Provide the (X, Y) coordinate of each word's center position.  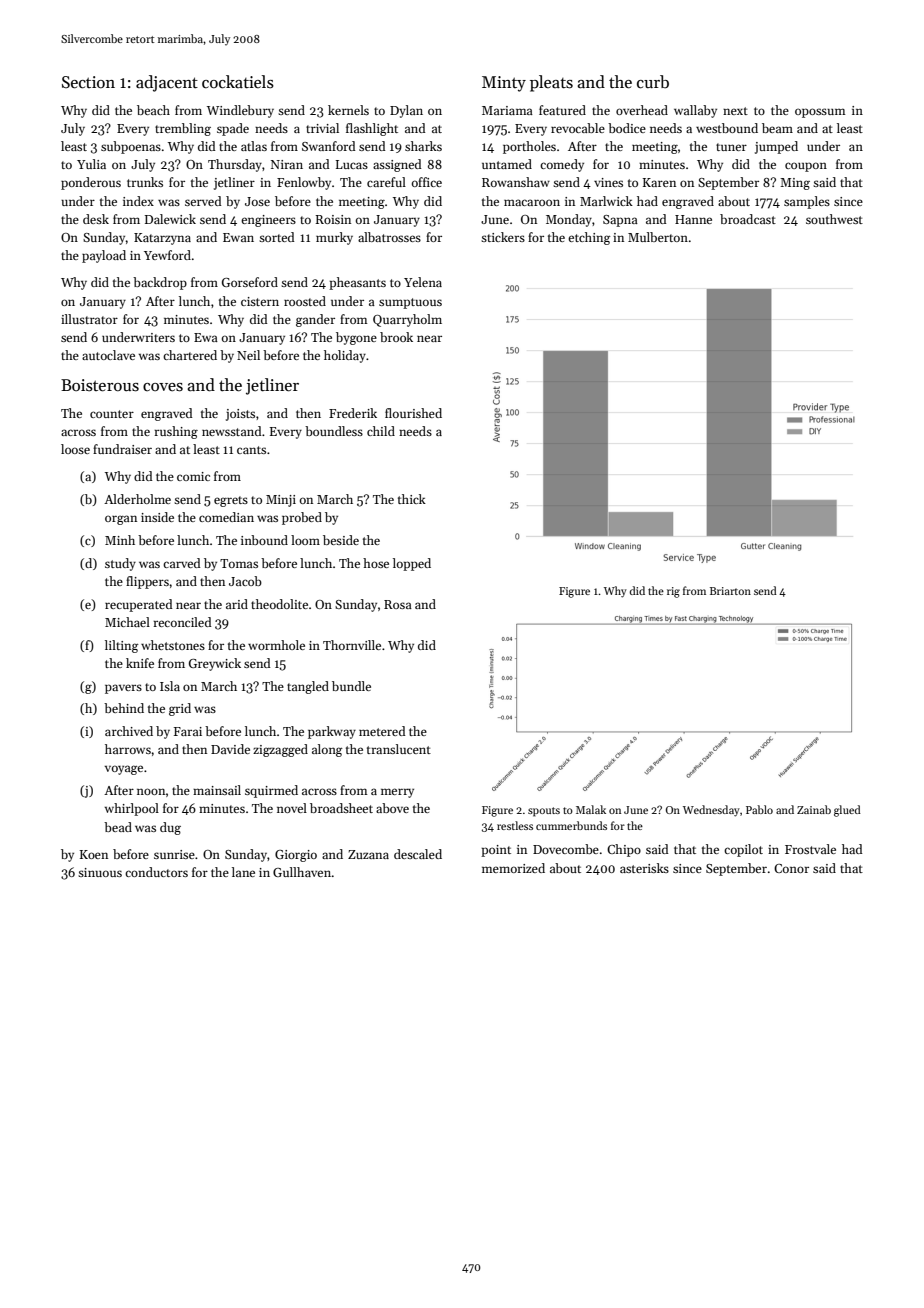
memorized (513, 868)
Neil (248, 355)
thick (412, 499)
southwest (834, 219)
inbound (264, 540)
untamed (507, 164)
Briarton (730, 591)
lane (243, 872)
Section (88, 82)
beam (777, 128)
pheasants (357, 283)
